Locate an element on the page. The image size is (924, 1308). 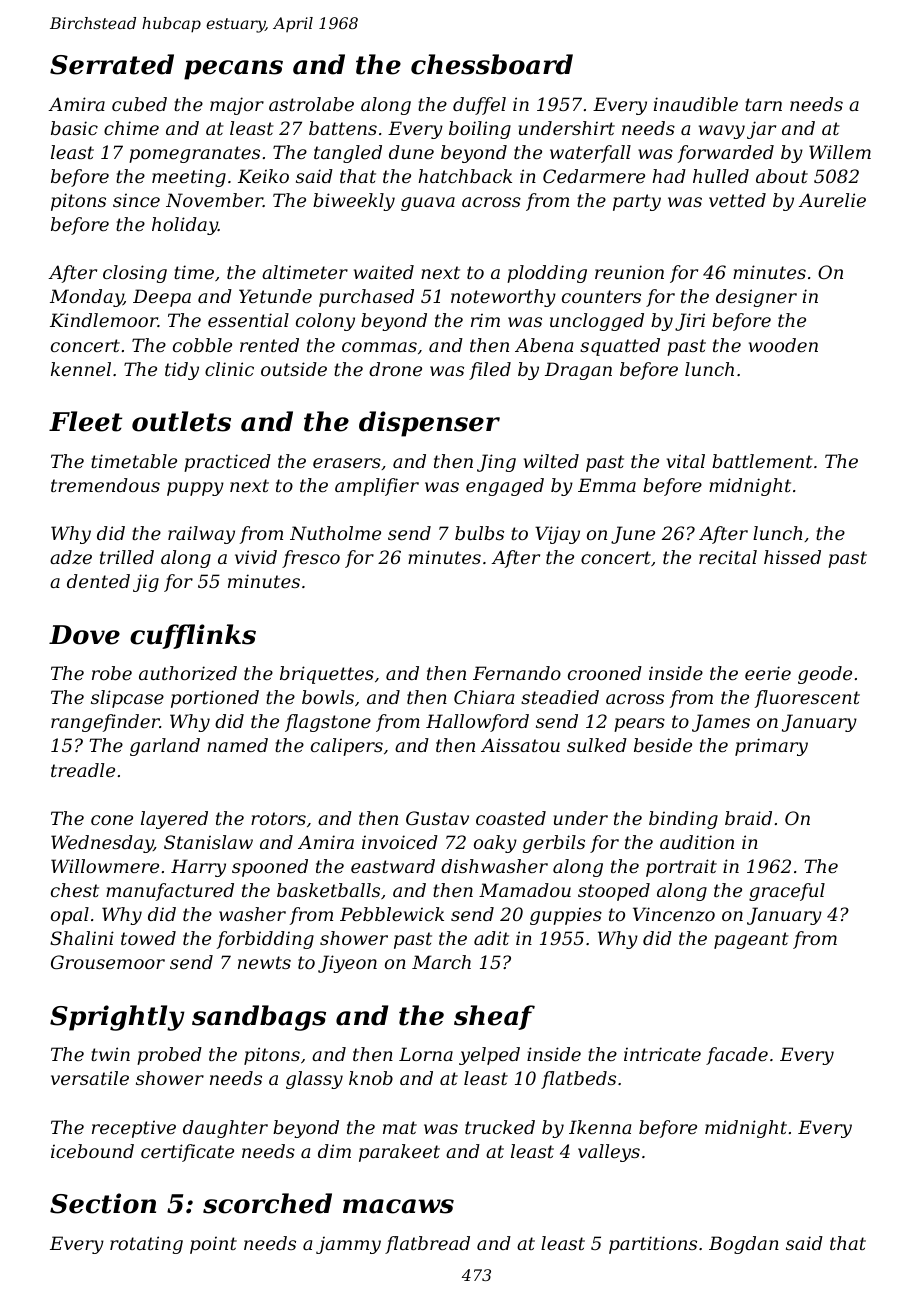
braid is located at coordinates (748, 818).
